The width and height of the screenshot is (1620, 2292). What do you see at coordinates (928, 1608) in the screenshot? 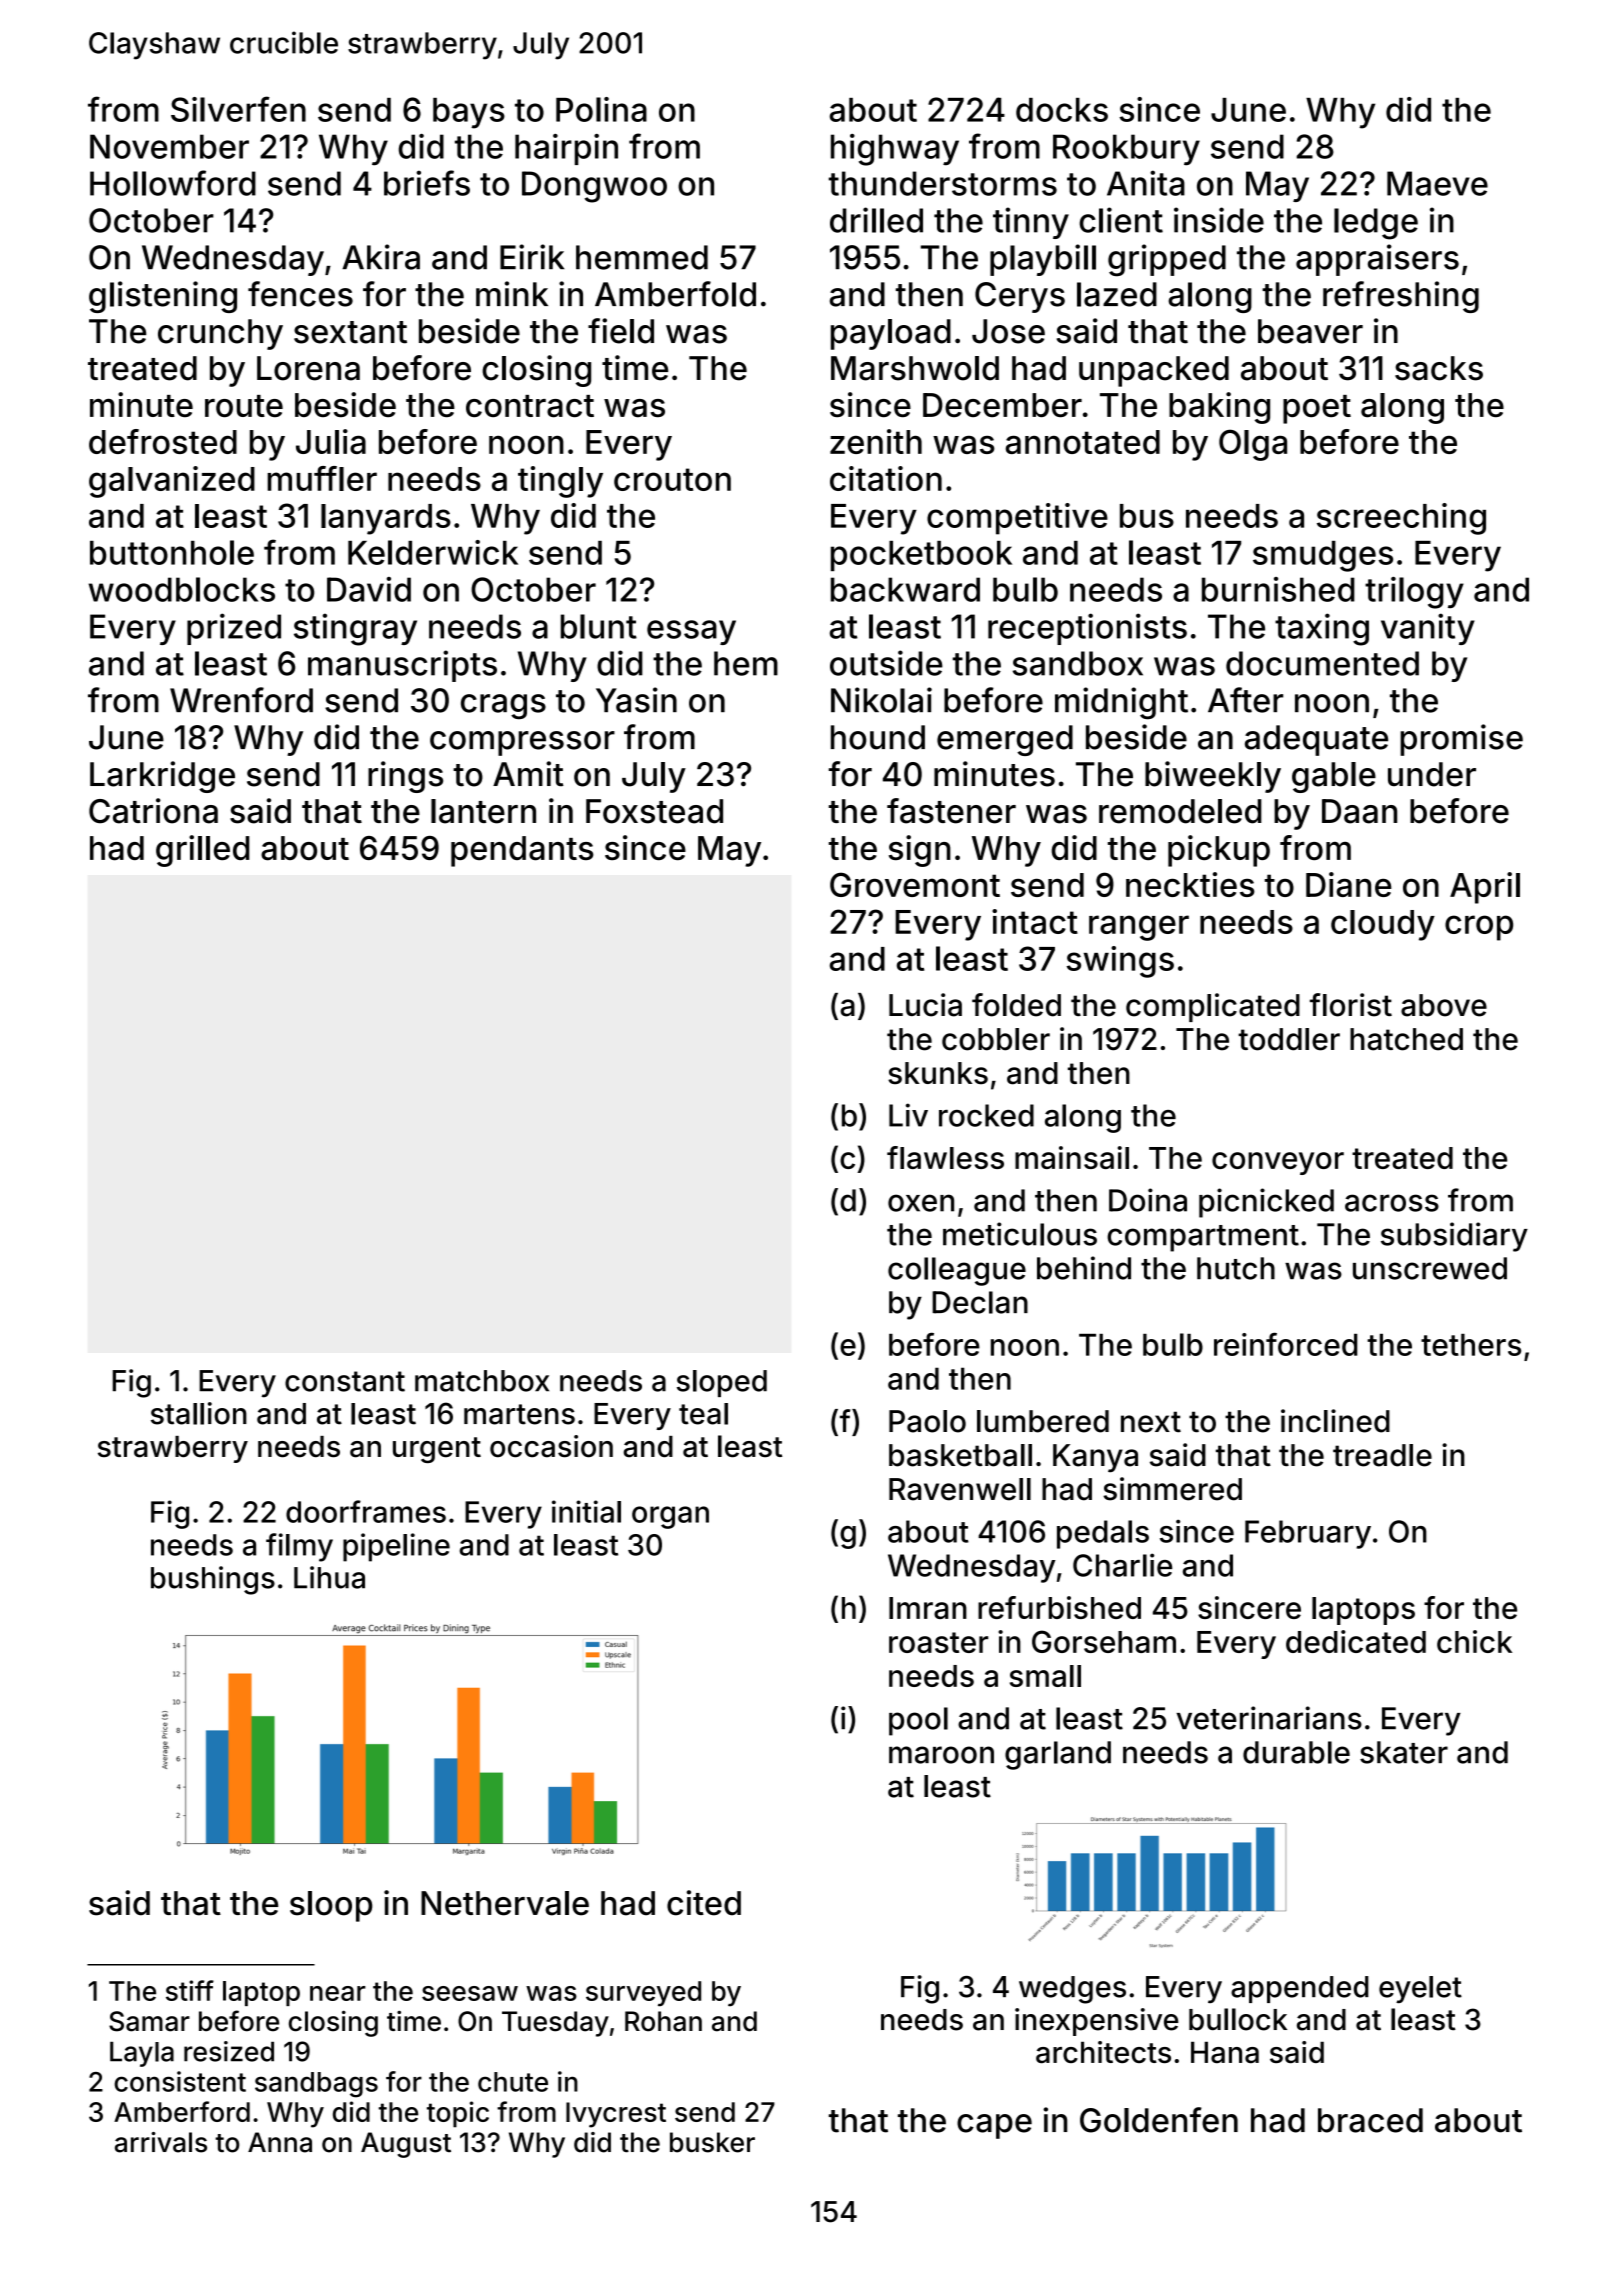
I see `Imran` at bounding box center [928, 1608].
